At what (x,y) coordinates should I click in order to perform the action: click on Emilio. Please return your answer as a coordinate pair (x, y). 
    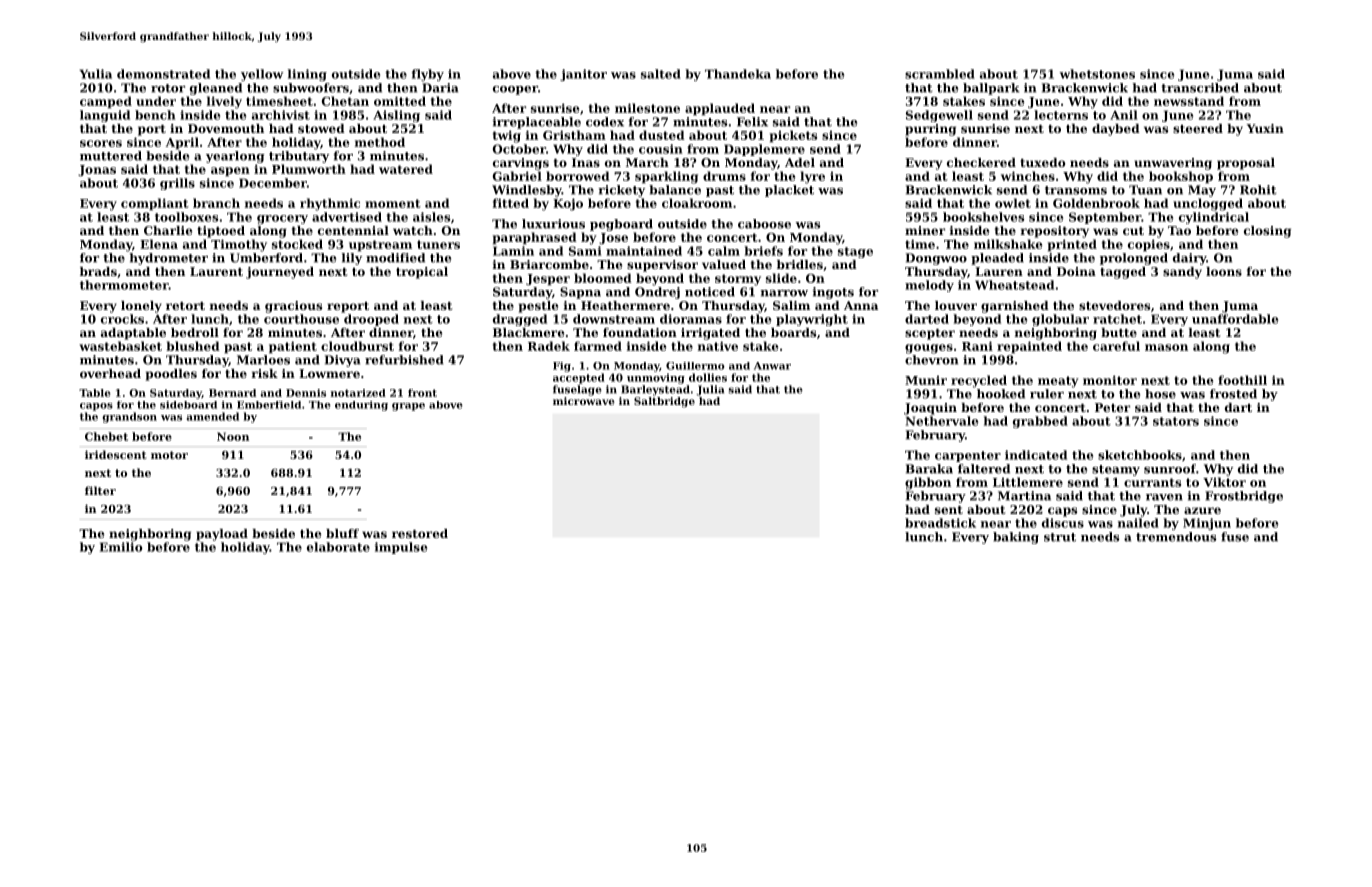
    Looking at the image, I should click on (121, 547).
